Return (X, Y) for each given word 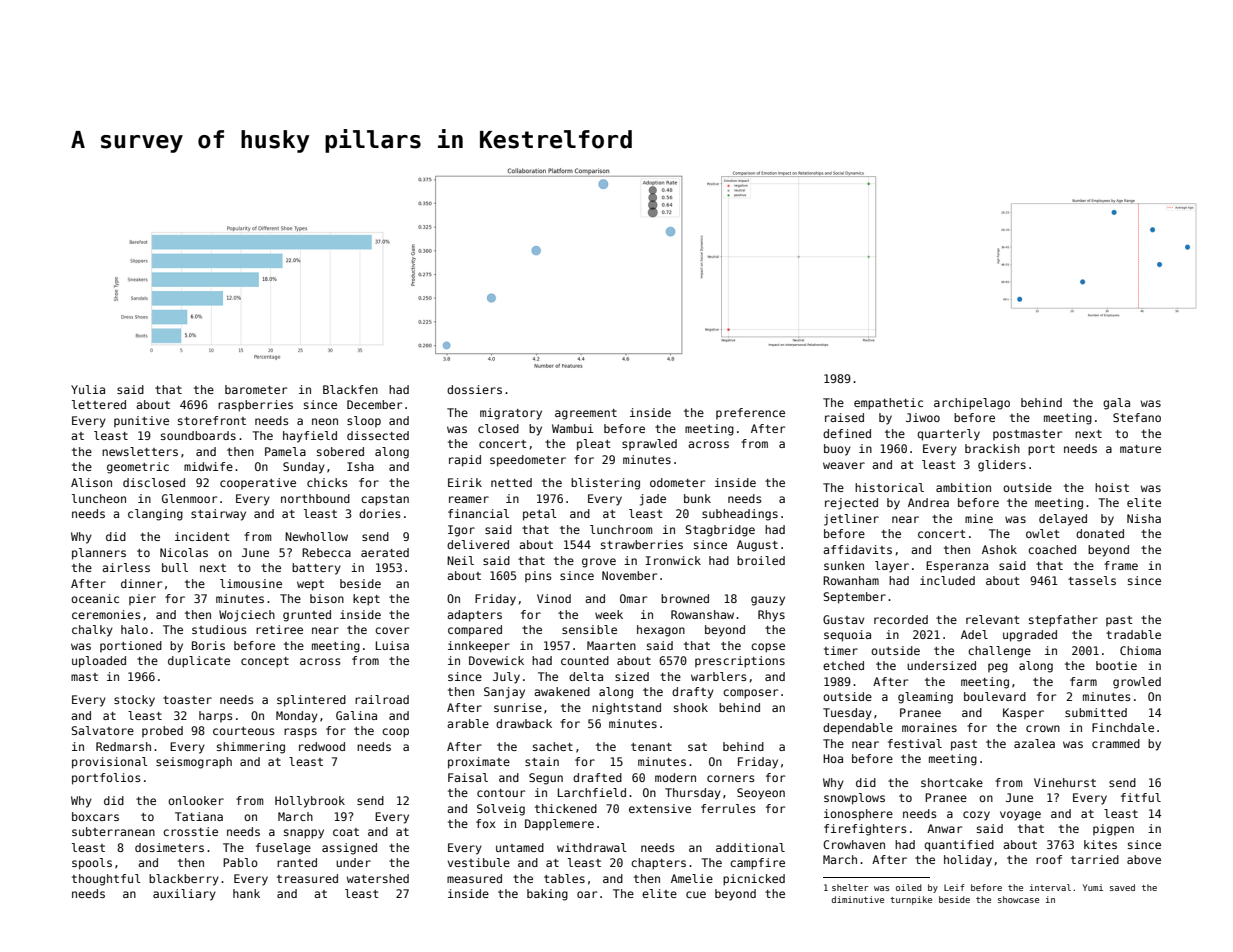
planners (99, 554)
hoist (1112, 487)
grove (599, 563)
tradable (1133, 634)
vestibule (479, 862)
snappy (304, 834)
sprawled (649, 444)
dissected (378, 435)
